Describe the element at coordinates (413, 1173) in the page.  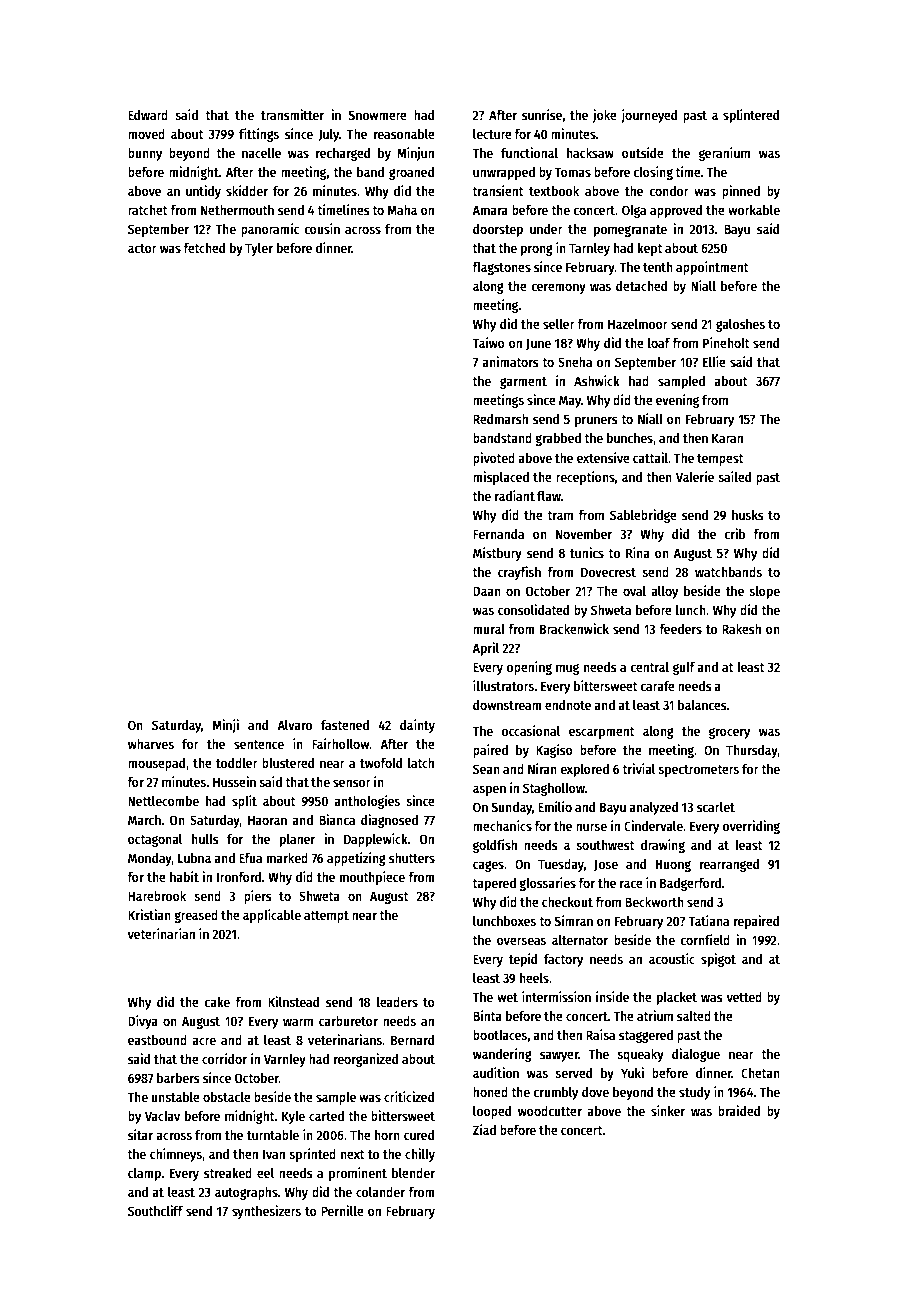
I see `blender` at that location.
